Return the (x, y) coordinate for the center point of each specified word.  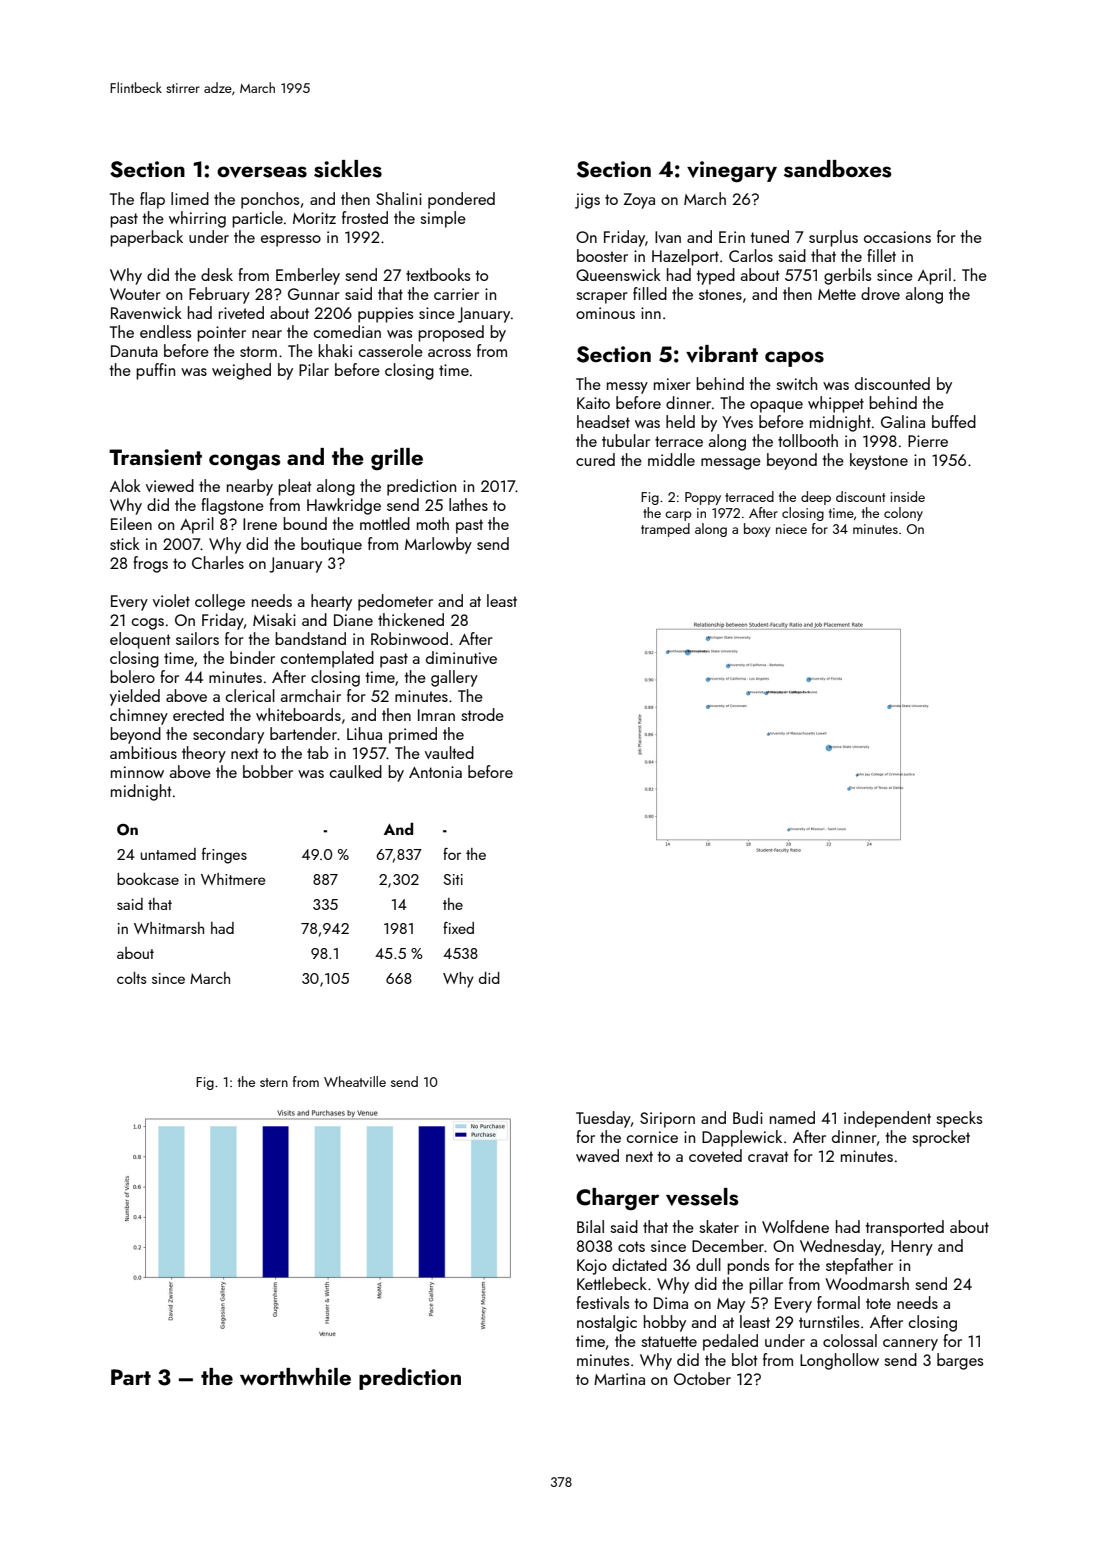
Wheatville (355, 1081)
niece (791, 529)
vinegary (732, 172)
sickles (348, 169)
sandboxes (837, 169)
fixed (458, 928)
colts (131, 978)
